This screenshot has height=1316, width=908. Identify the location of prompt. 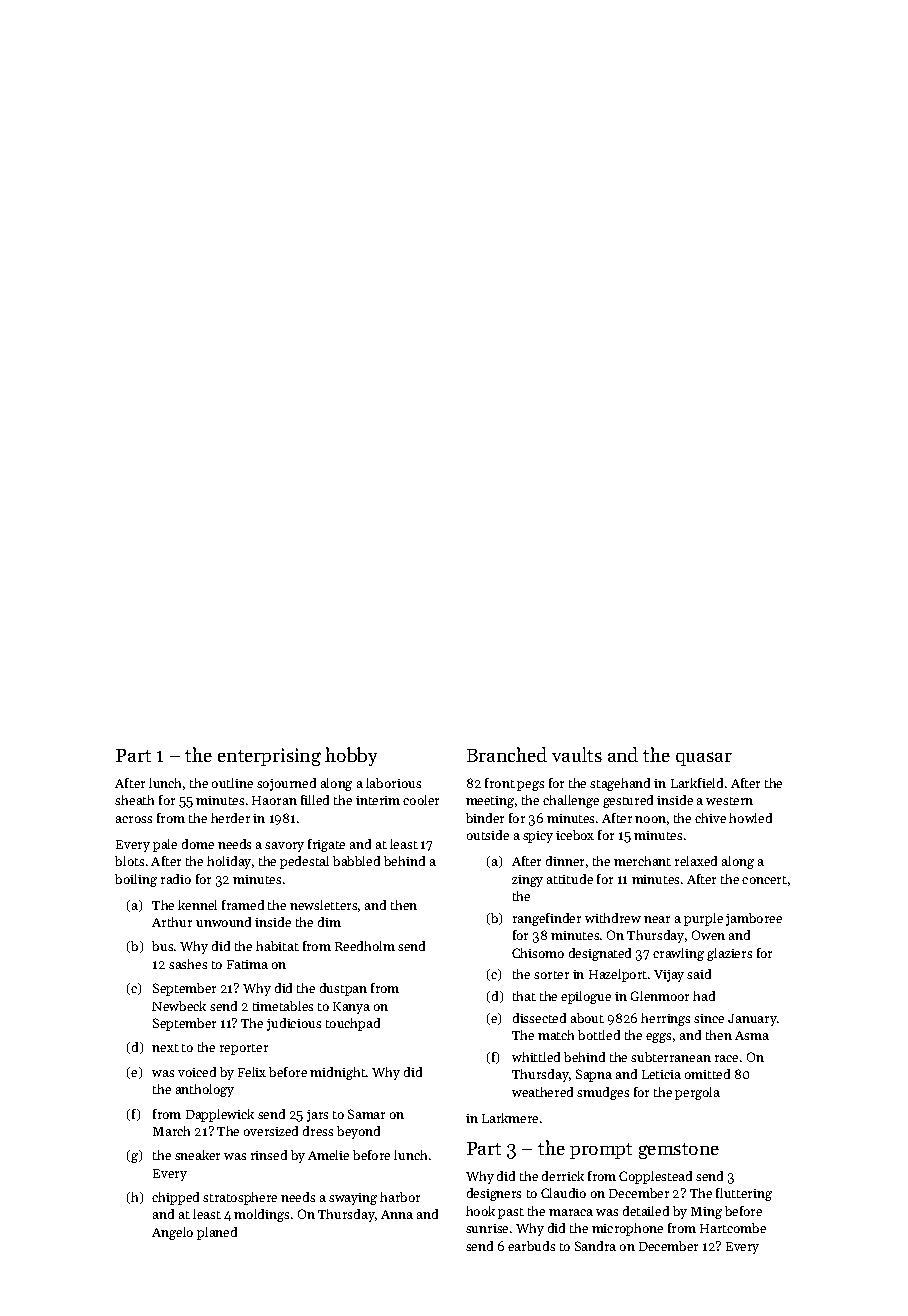
(601, 1151).
